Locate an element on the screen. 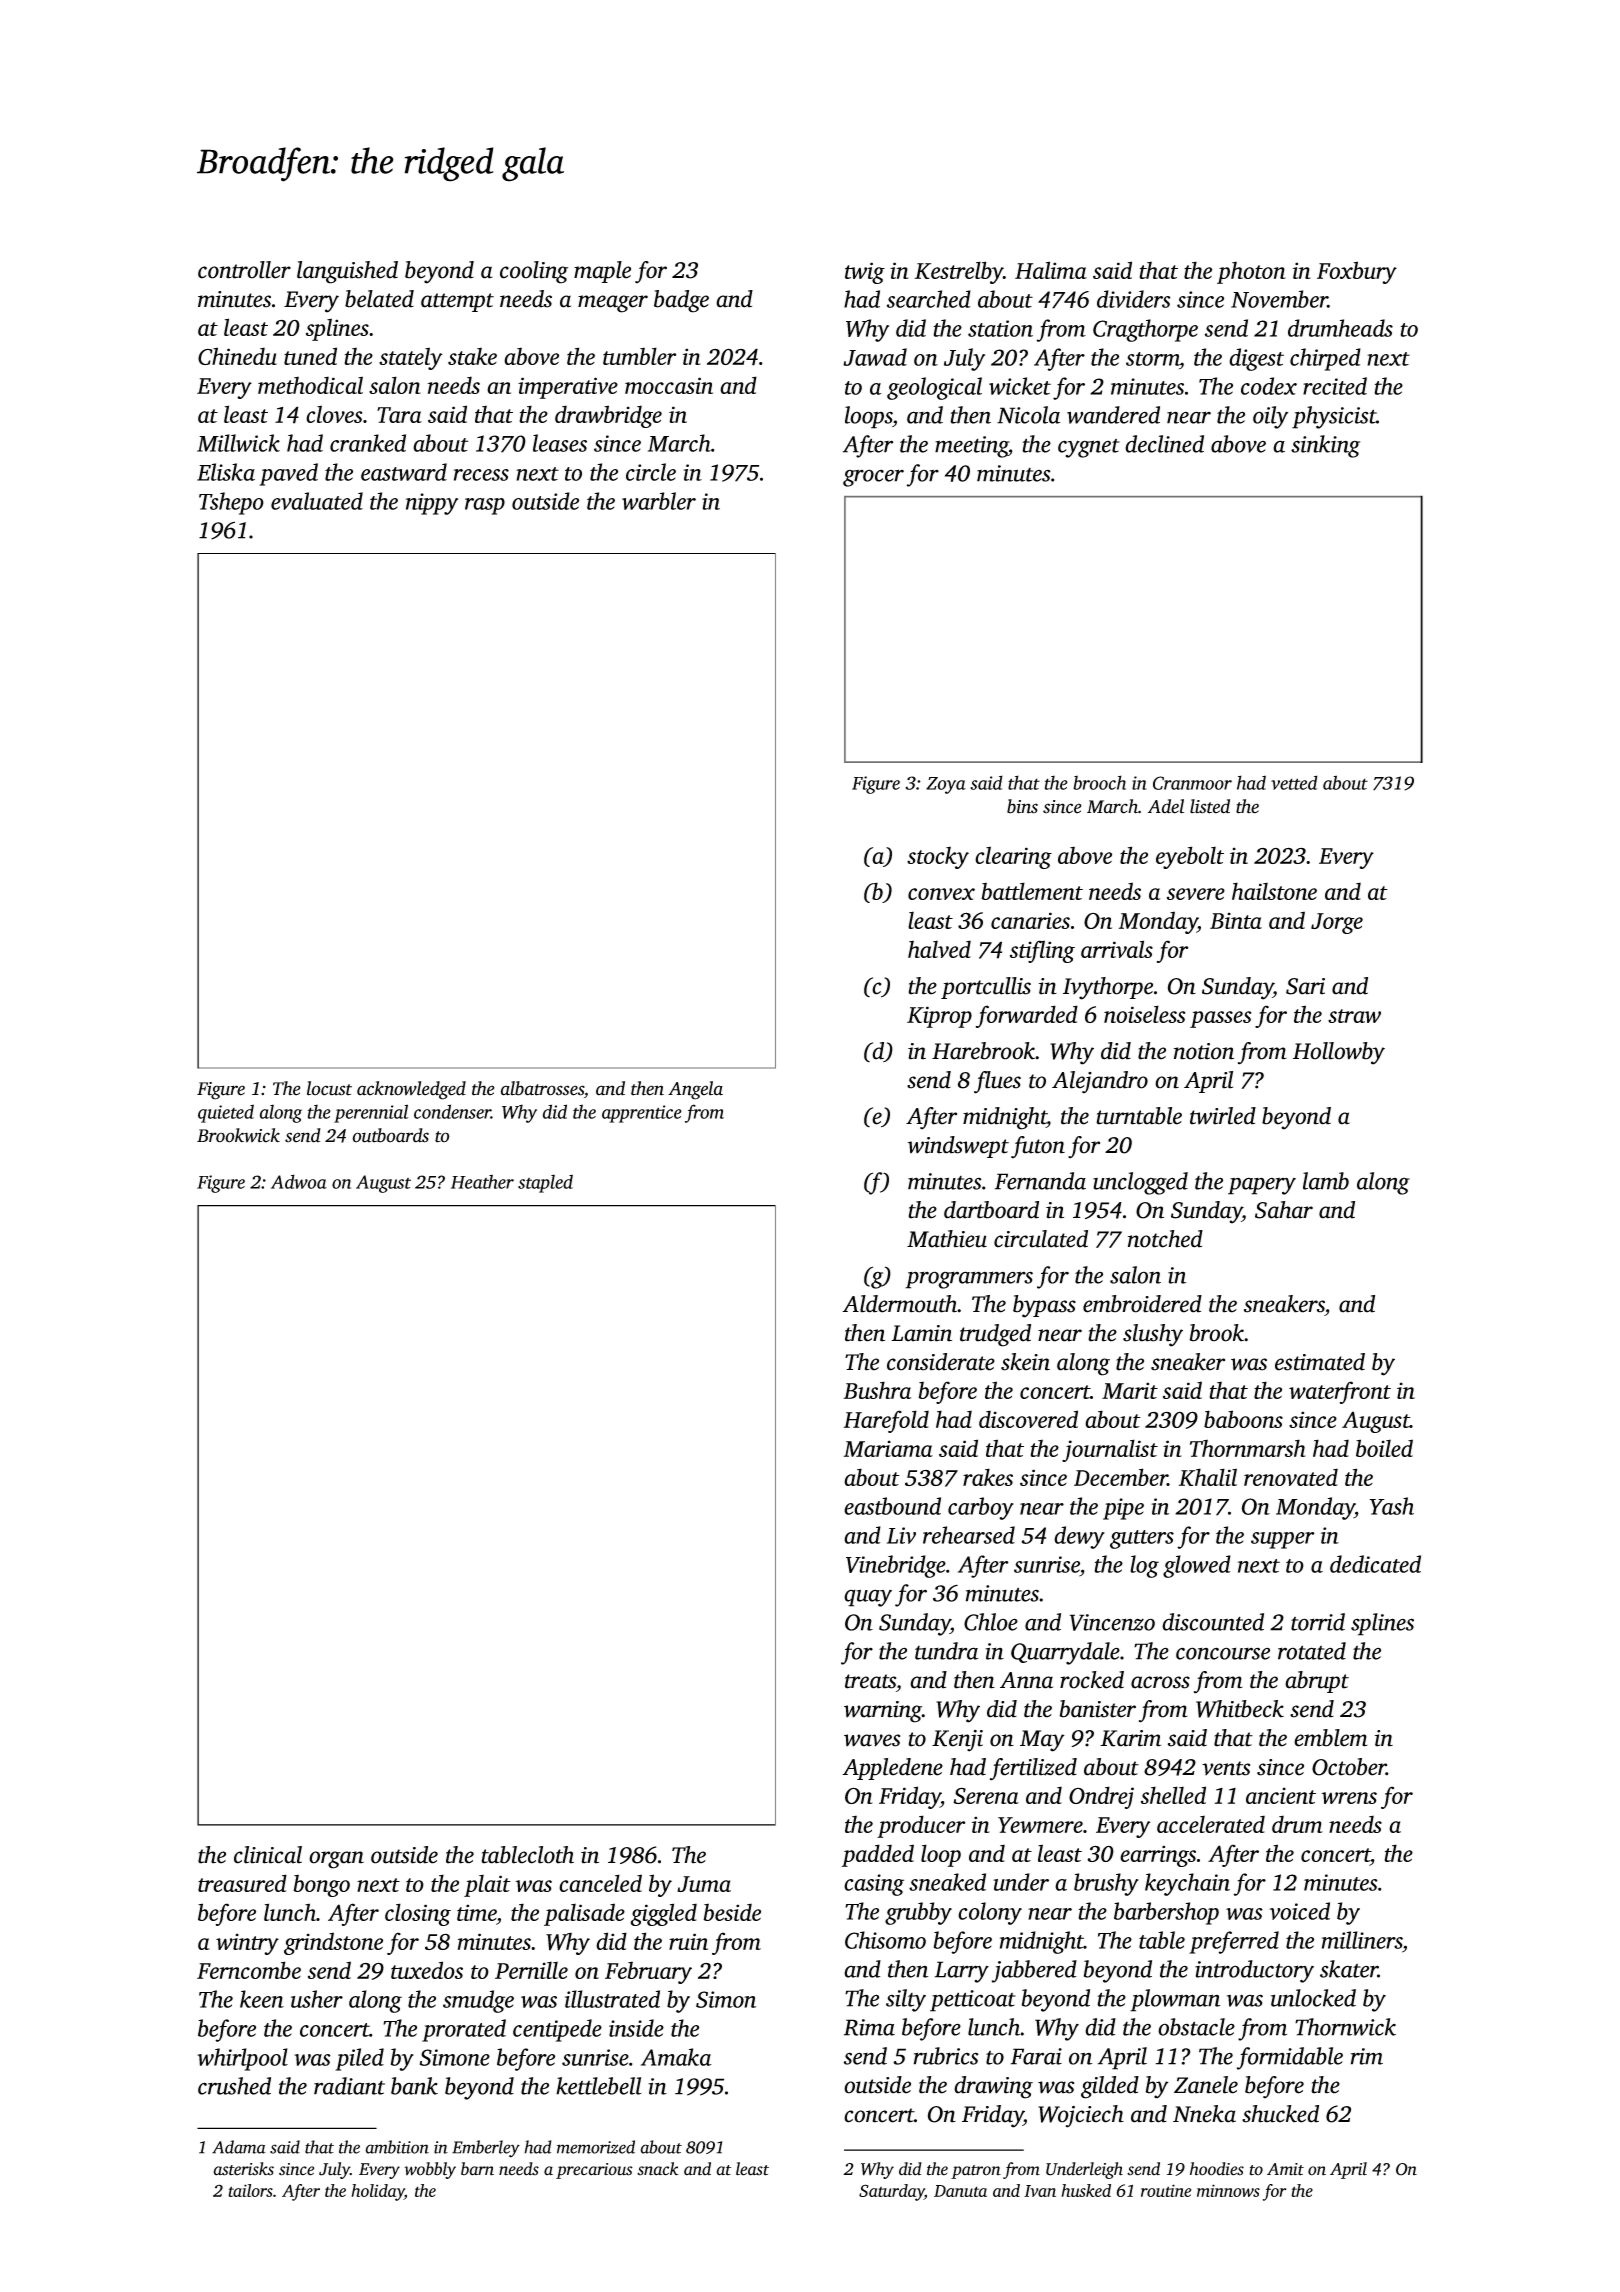  quay is located at coordinates (868, 1598).
